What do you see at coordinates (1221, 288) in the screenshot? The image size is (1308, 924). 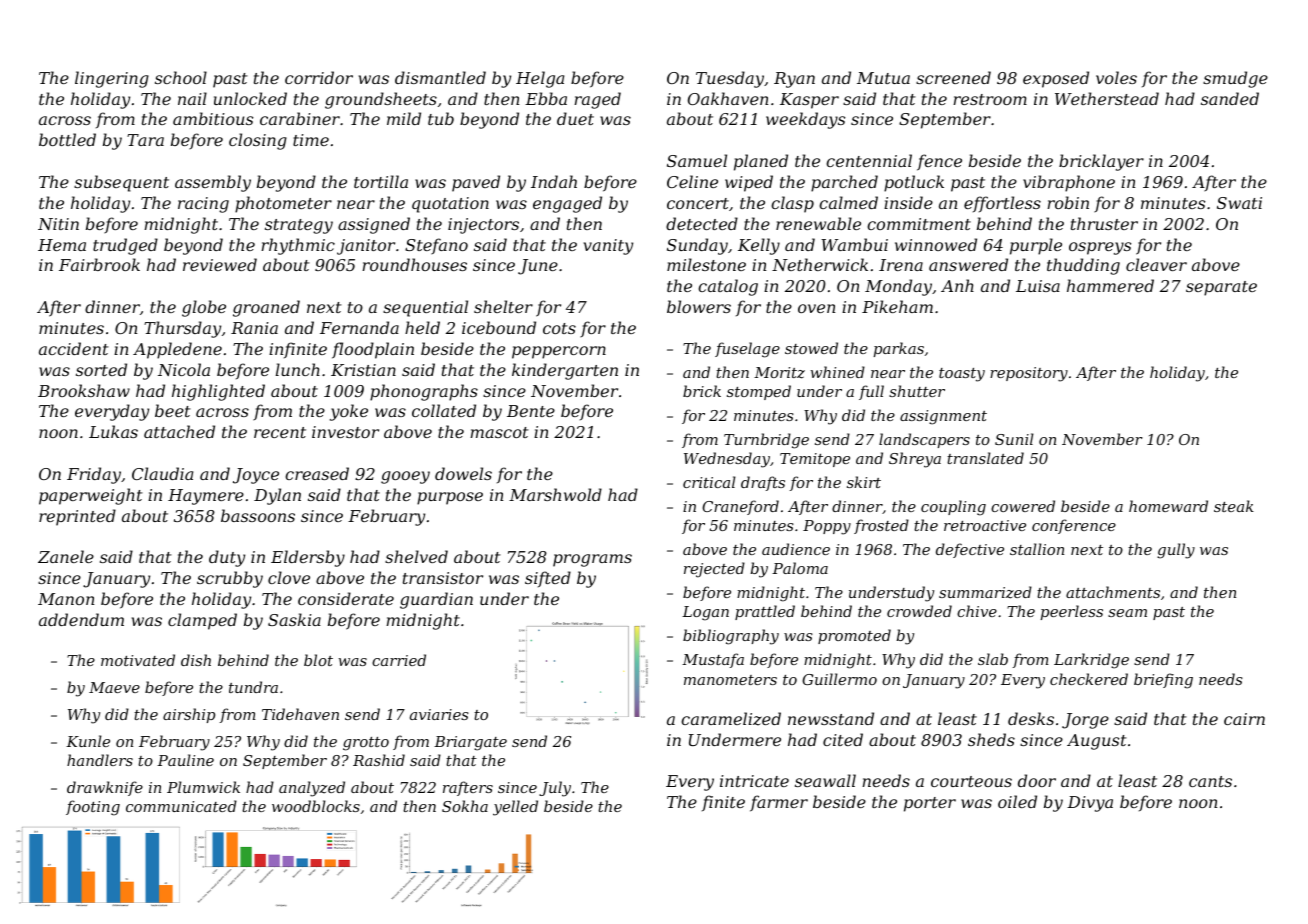 I see `separate` at bounding box center [1221, 288].
